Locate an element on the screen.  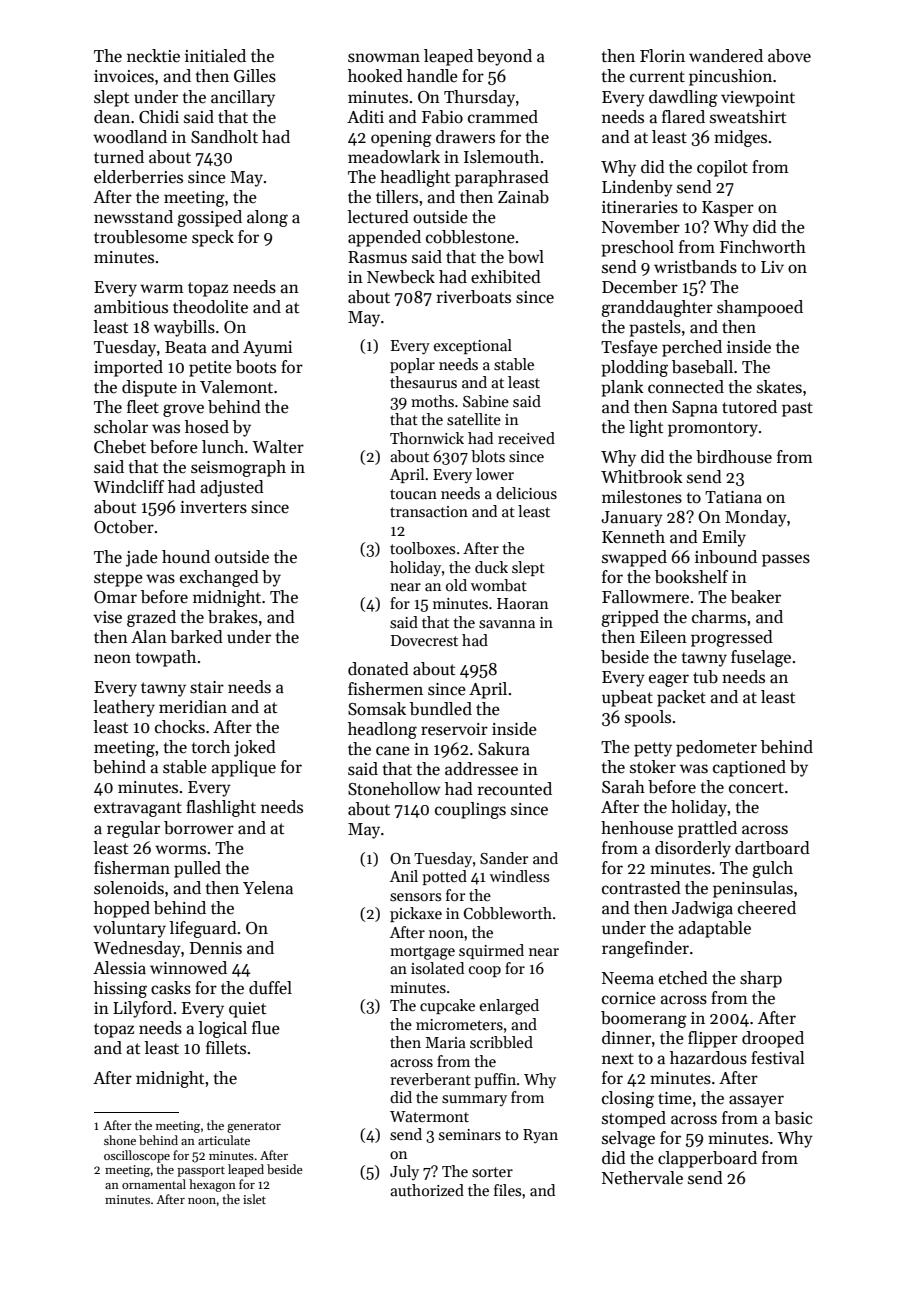
sharp is located at coordinates (761, 979).
